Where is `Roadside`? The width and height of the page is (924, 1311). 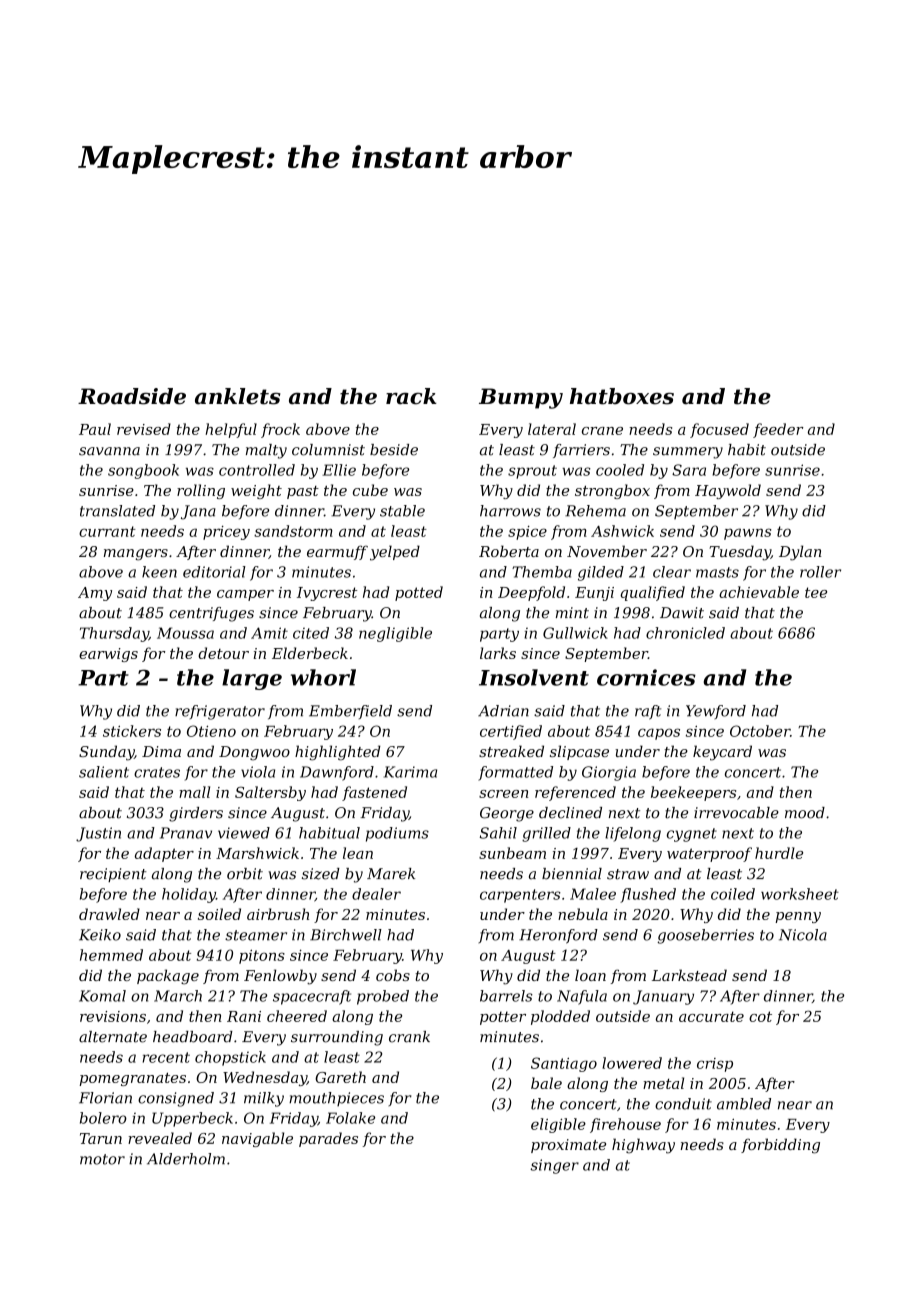
Roadside is located at coordinates (132, 396).
